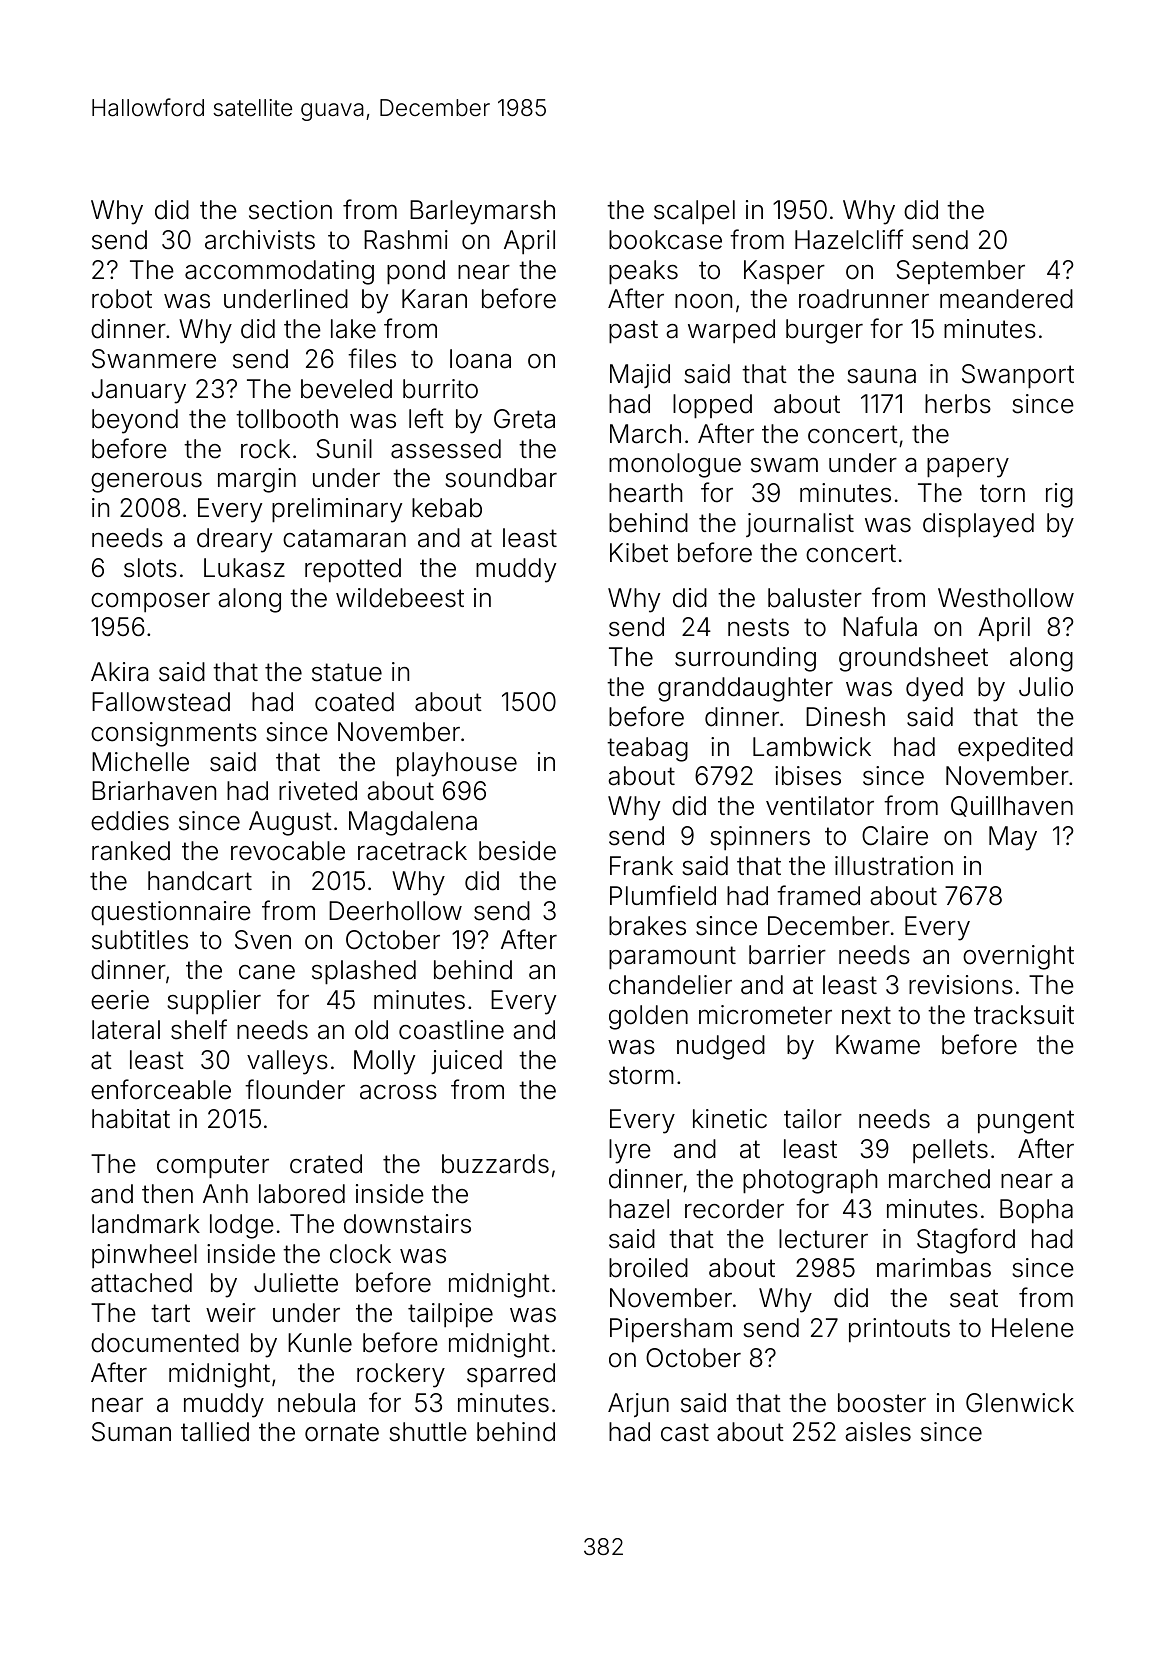  I want to click on archivists, so click(260, 240).
